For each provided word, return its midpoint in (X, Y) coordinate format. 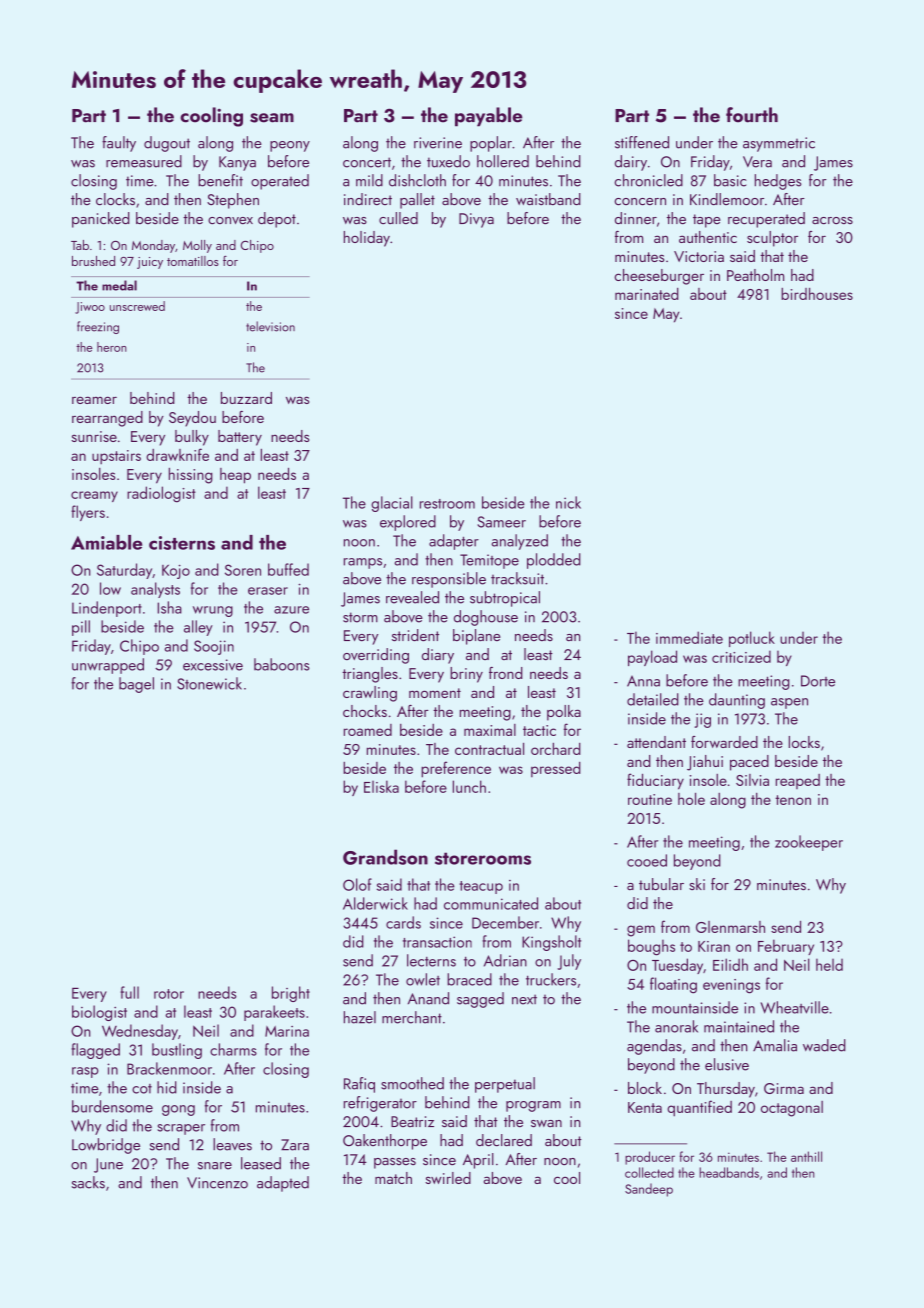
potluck (752, 639)
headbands (729, 1172)
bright (291, 994)
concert (367, 162)
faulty (119, 144)
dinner (636, 218)
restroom (447, 504)
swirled (448, 1178)
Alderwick (375, 903)
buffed (288, 569)
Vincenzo (217, 1183)
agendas (654, 1047)
